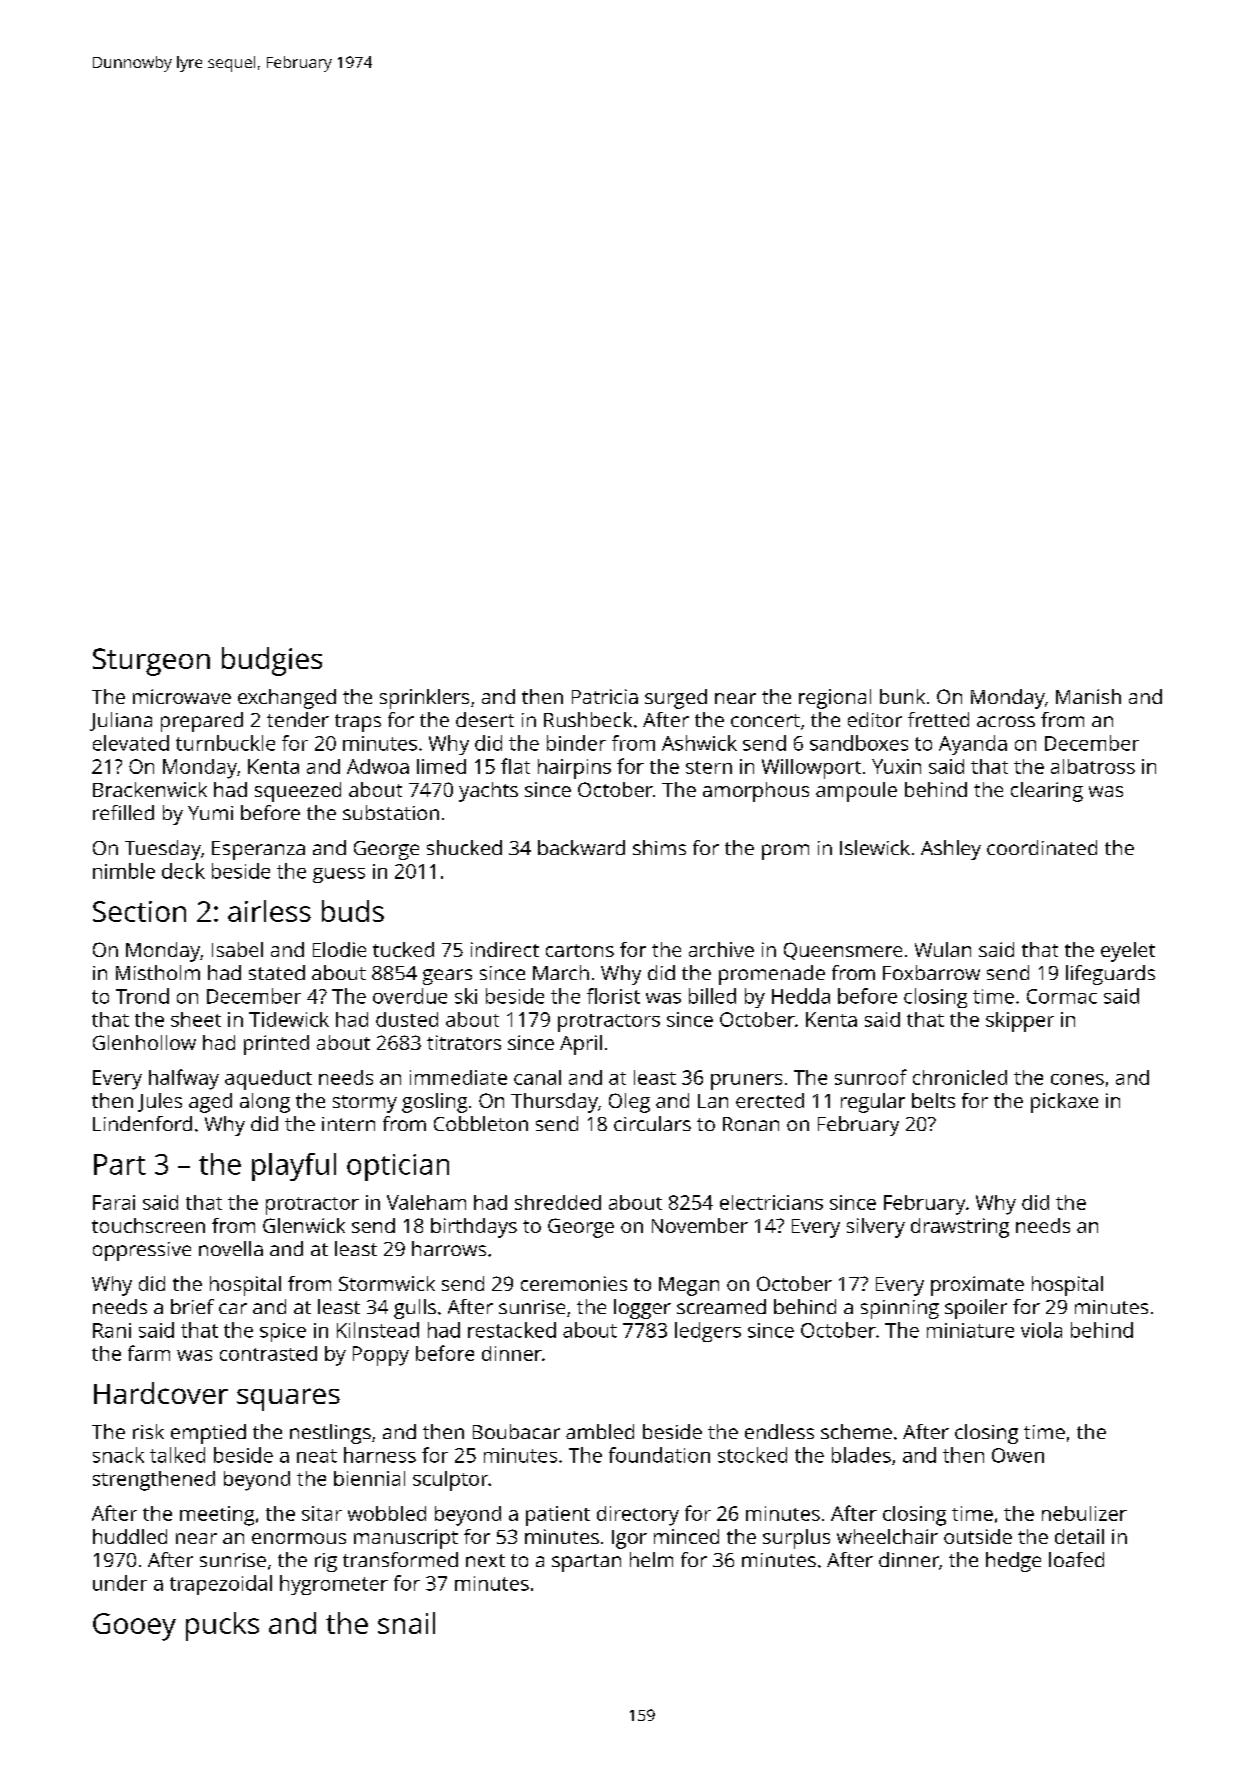 The width and height of the screenshot is (1256, 1776). I want to click on sheet, so click(196, 1019).
